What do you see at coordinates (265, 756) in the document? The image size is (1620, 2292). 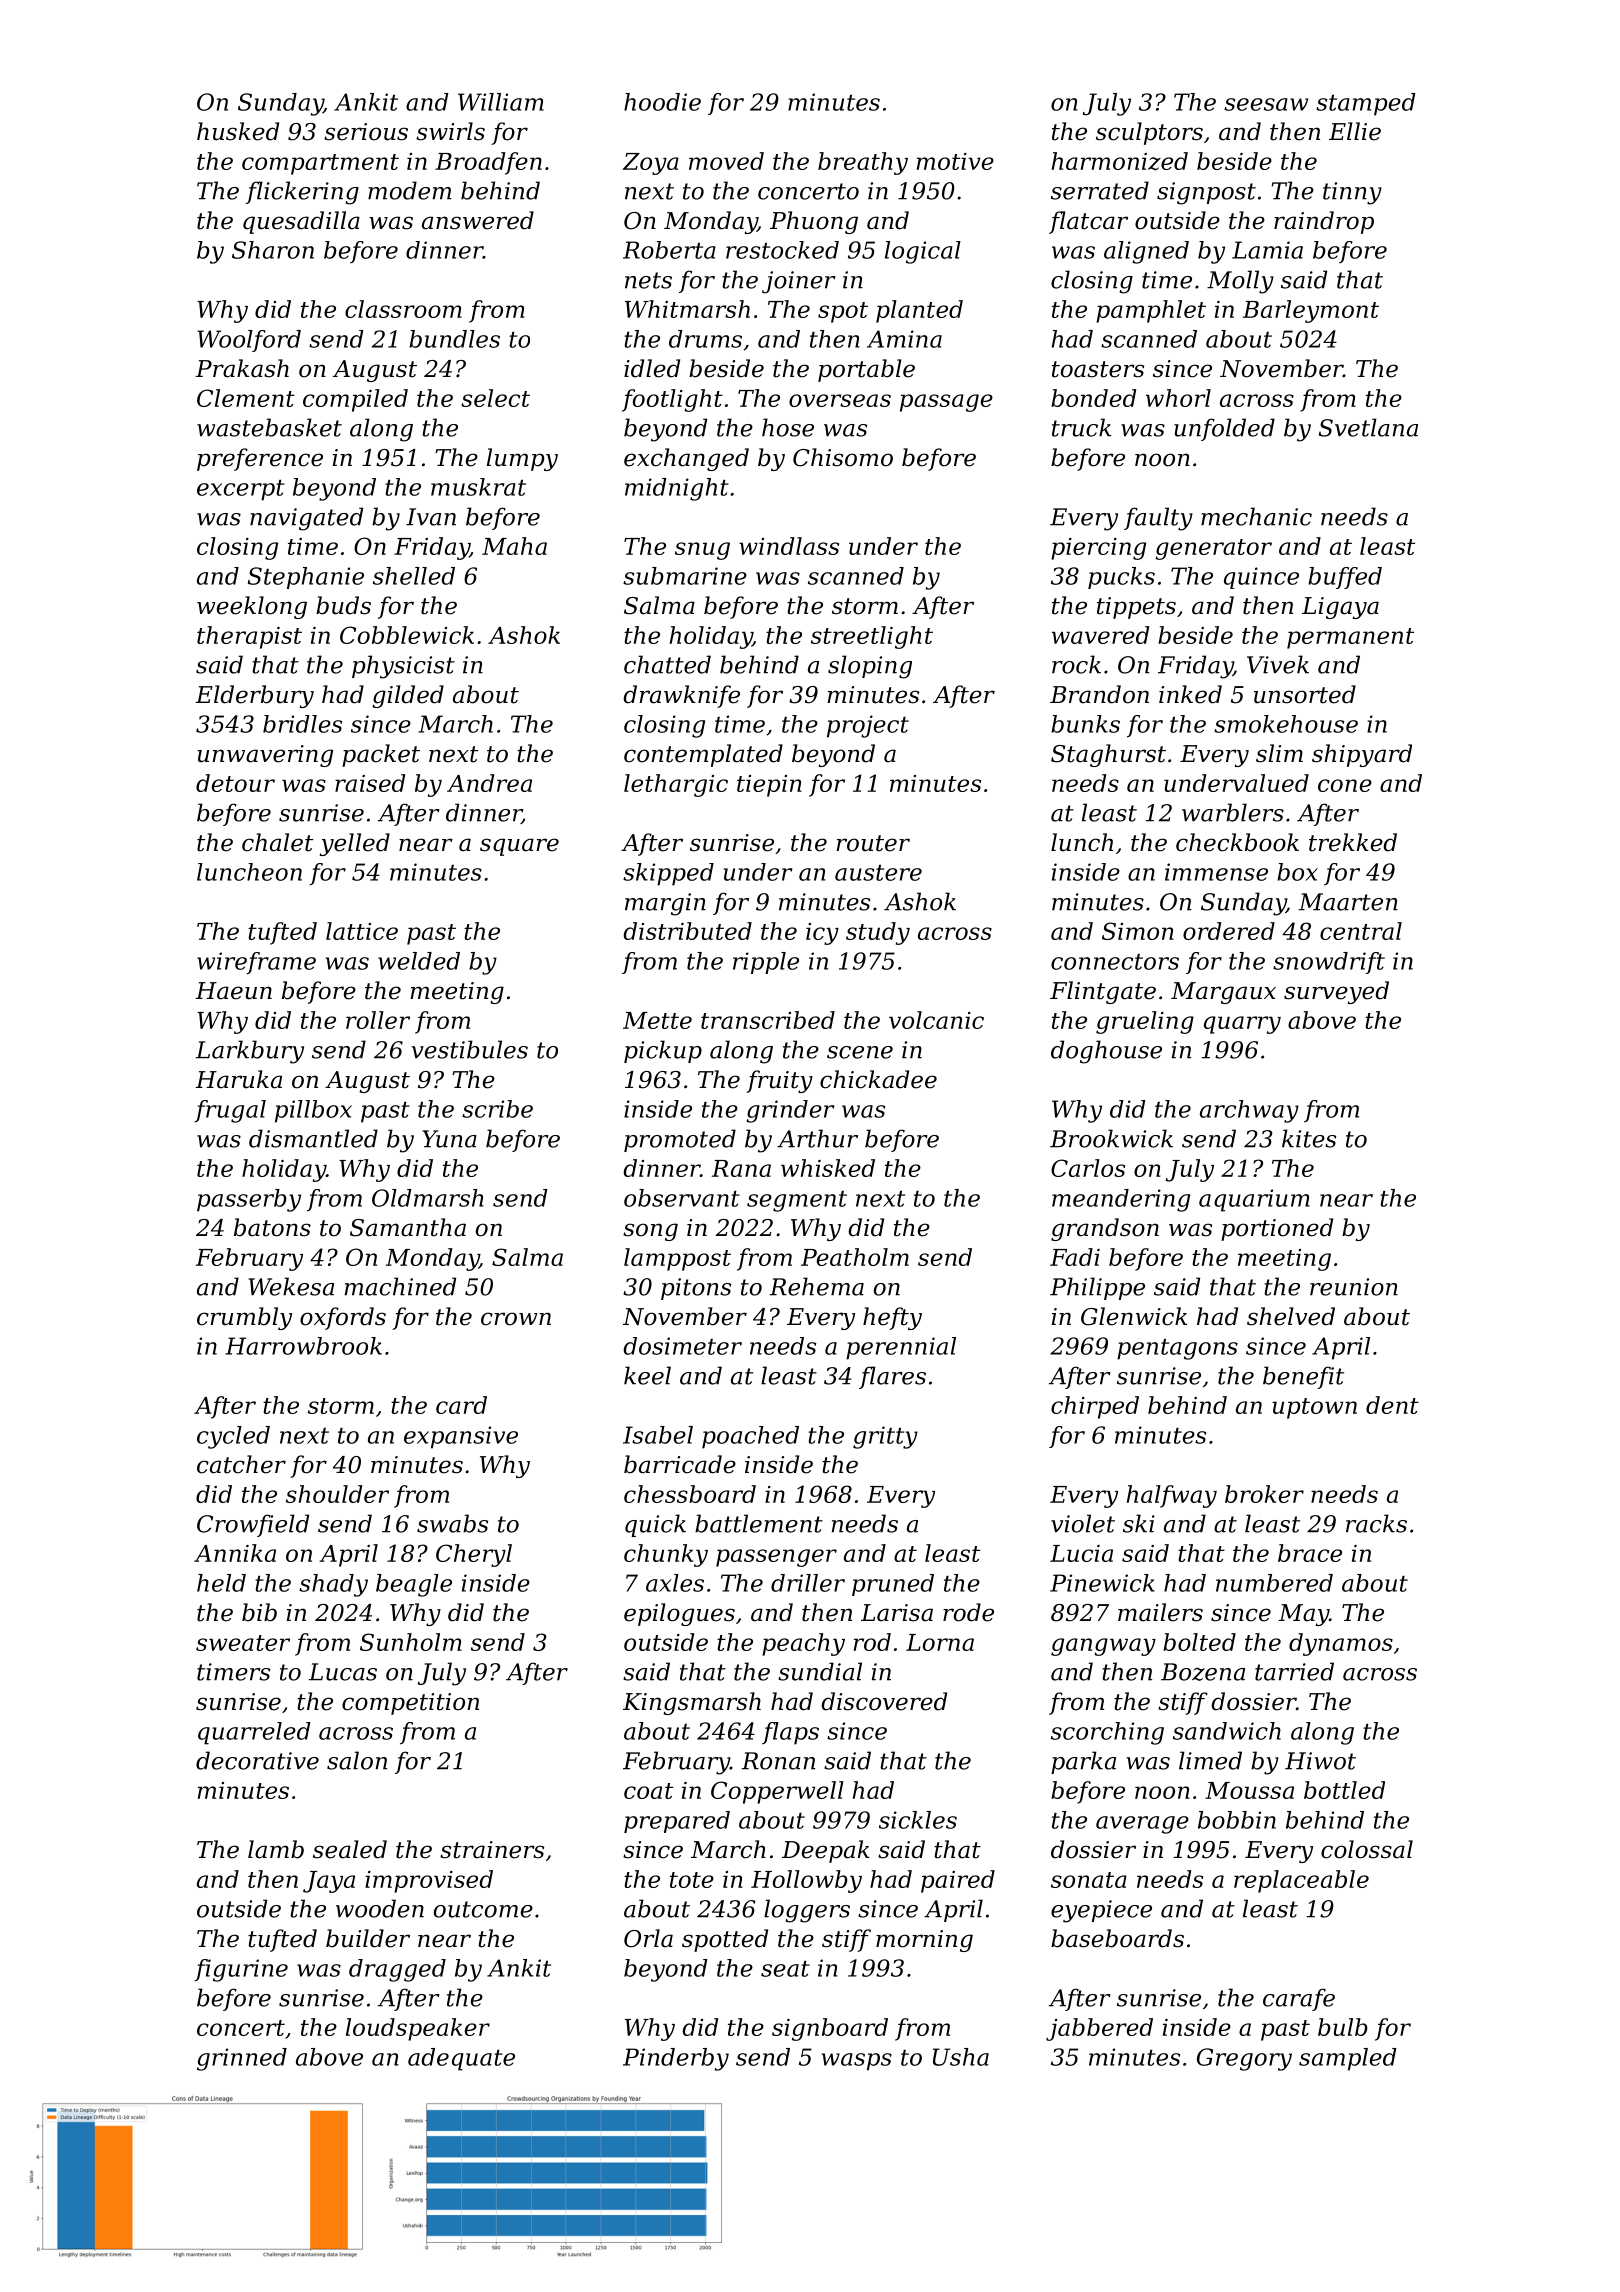 I see `unwavering` at bounding box center [265, 756].
